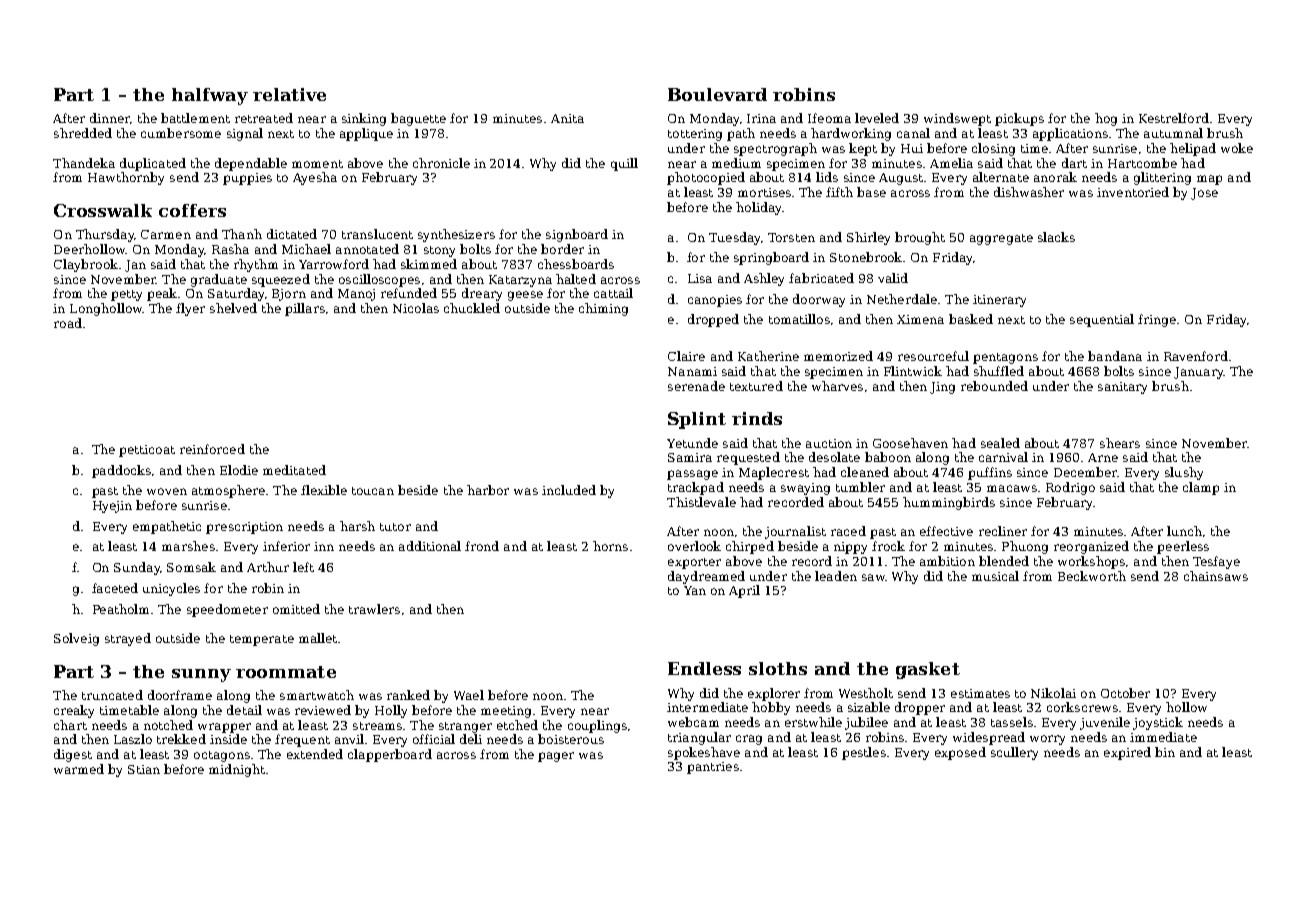 The image size is (1308, 924). I want to click on wrapper, so click(224, 728).
